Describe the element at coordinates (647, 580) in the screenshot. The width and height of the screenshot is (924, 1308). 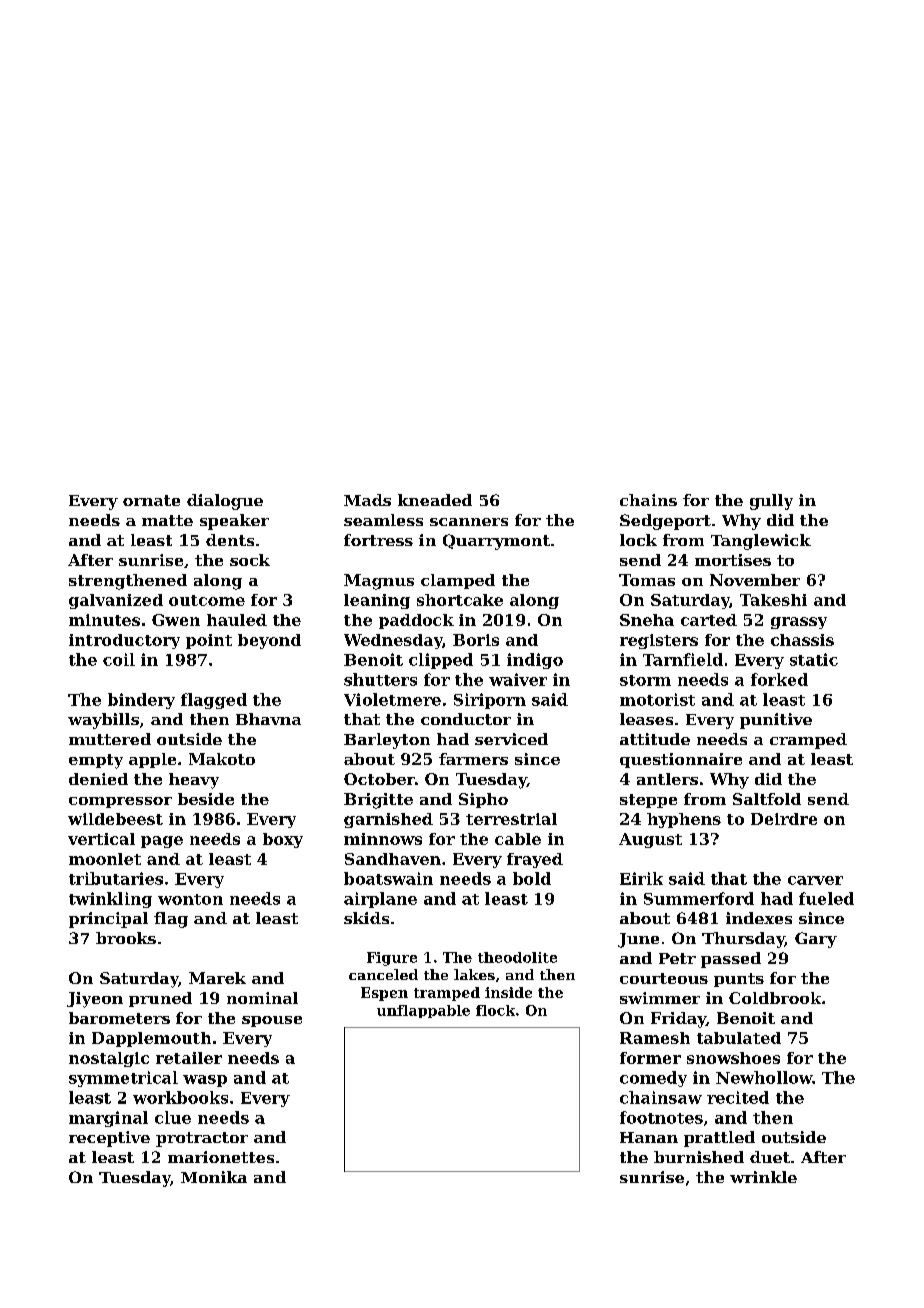
I see `Tomas` at that location.
